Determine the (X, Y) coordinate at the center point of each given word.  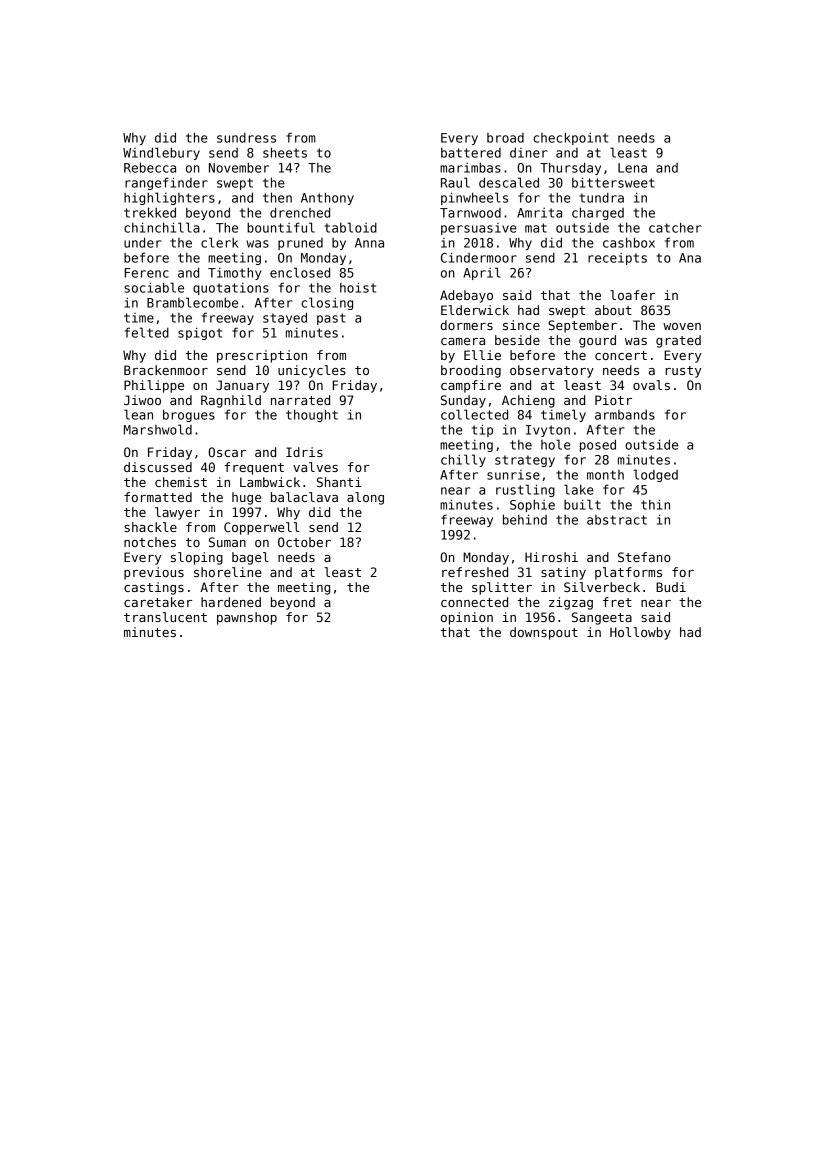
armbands (625, 414)
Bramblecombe (192, 302)
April (481, 273)
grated (678, 341)
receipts (617, 259)
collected (474, 414)
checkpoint (570, 138)
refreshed (475, 572)
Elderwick (475, 310)
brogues (189, 415)
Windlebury (161, 153)
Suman (227, 542)
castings (154, 588)
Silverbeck (602, 587)
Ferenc (147, 273)
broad (505, 138)
